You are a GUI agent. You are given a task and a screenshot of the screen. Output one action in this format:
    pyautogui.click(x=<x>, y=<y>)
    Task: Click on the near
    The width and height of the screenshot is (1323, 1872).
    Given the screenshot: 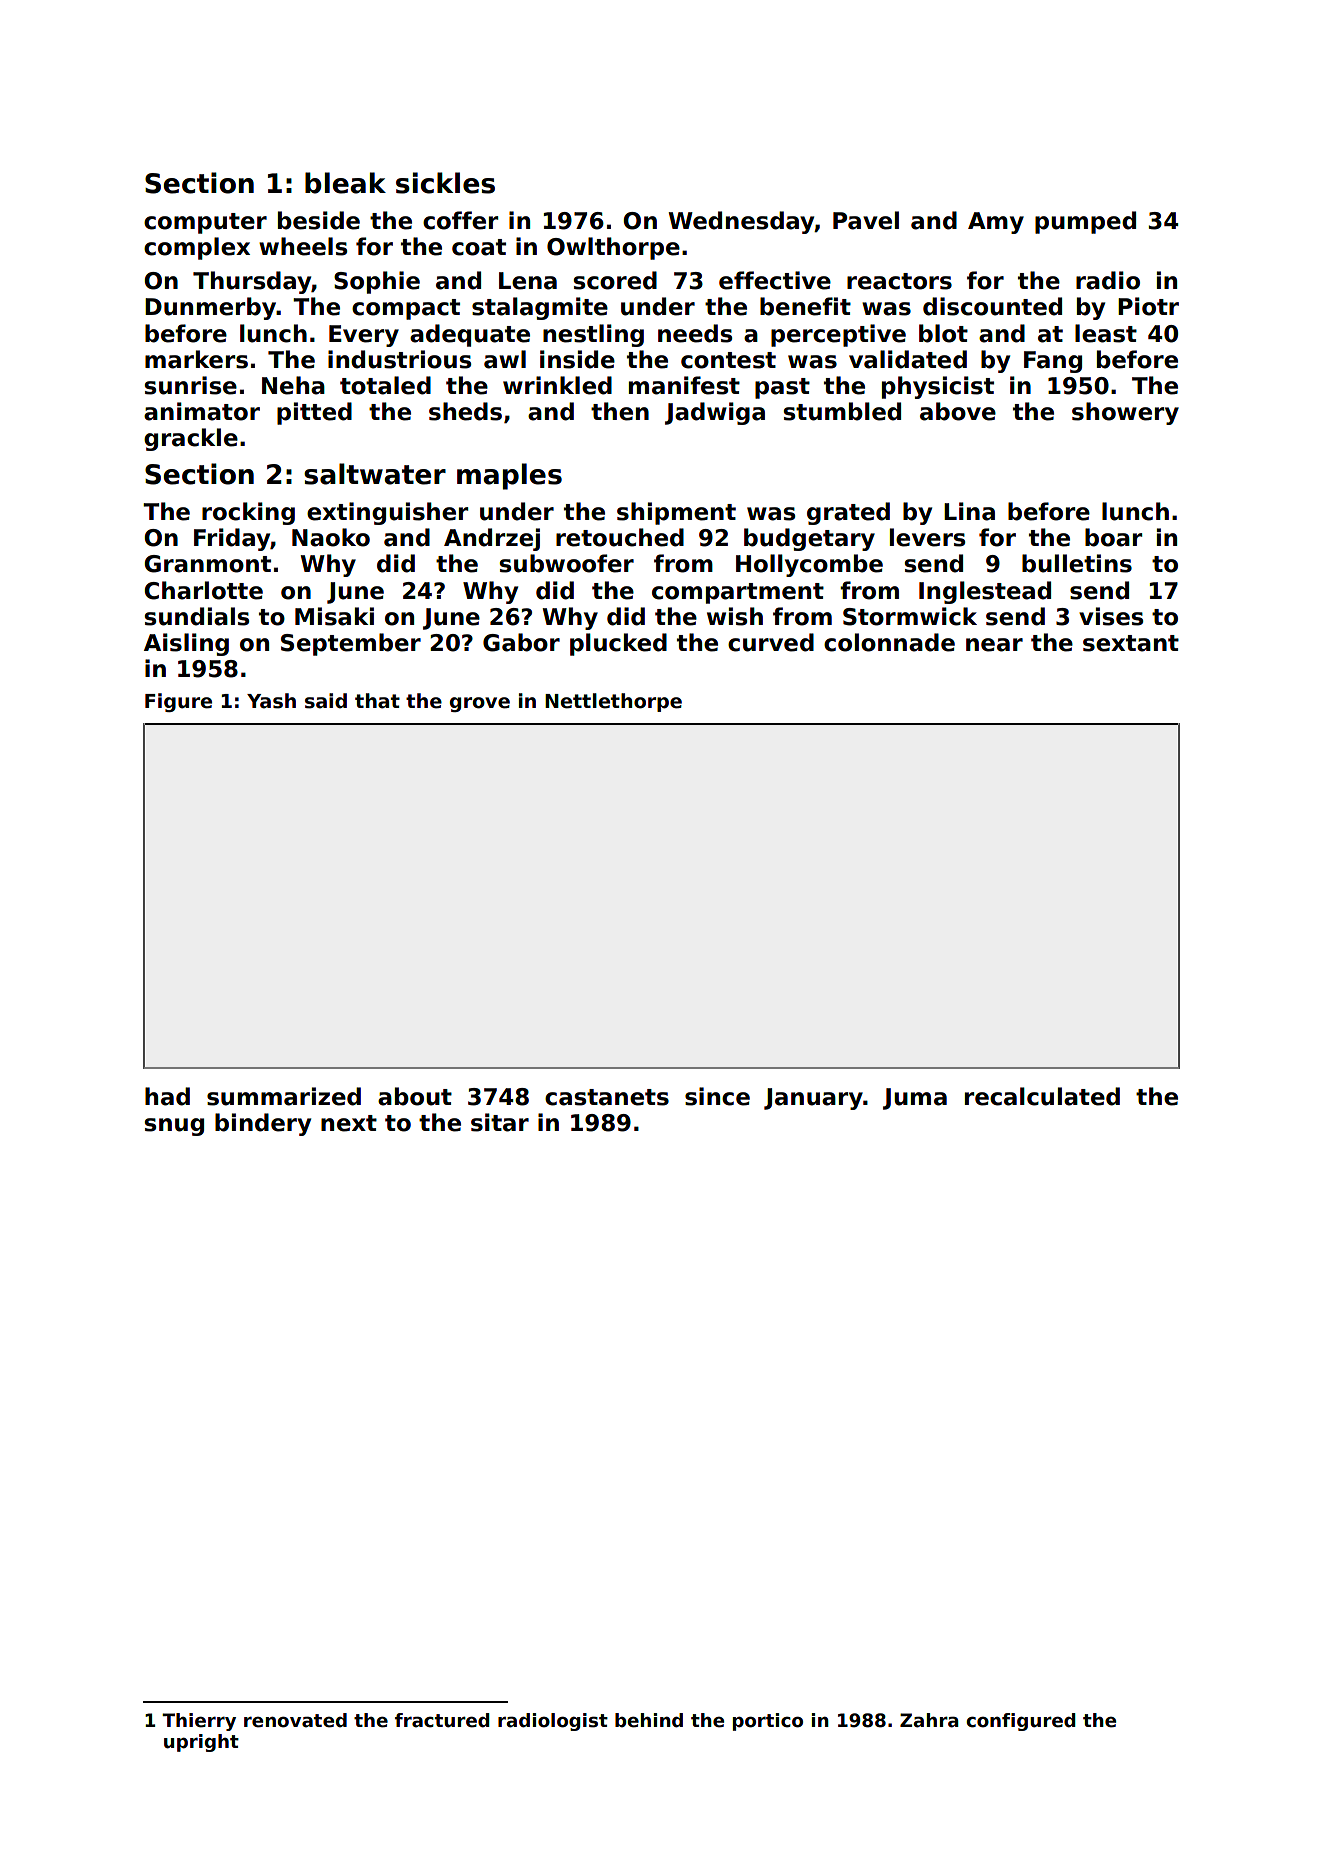 What is the action you would take?
    pyautogui.click(x=994, y=645)
